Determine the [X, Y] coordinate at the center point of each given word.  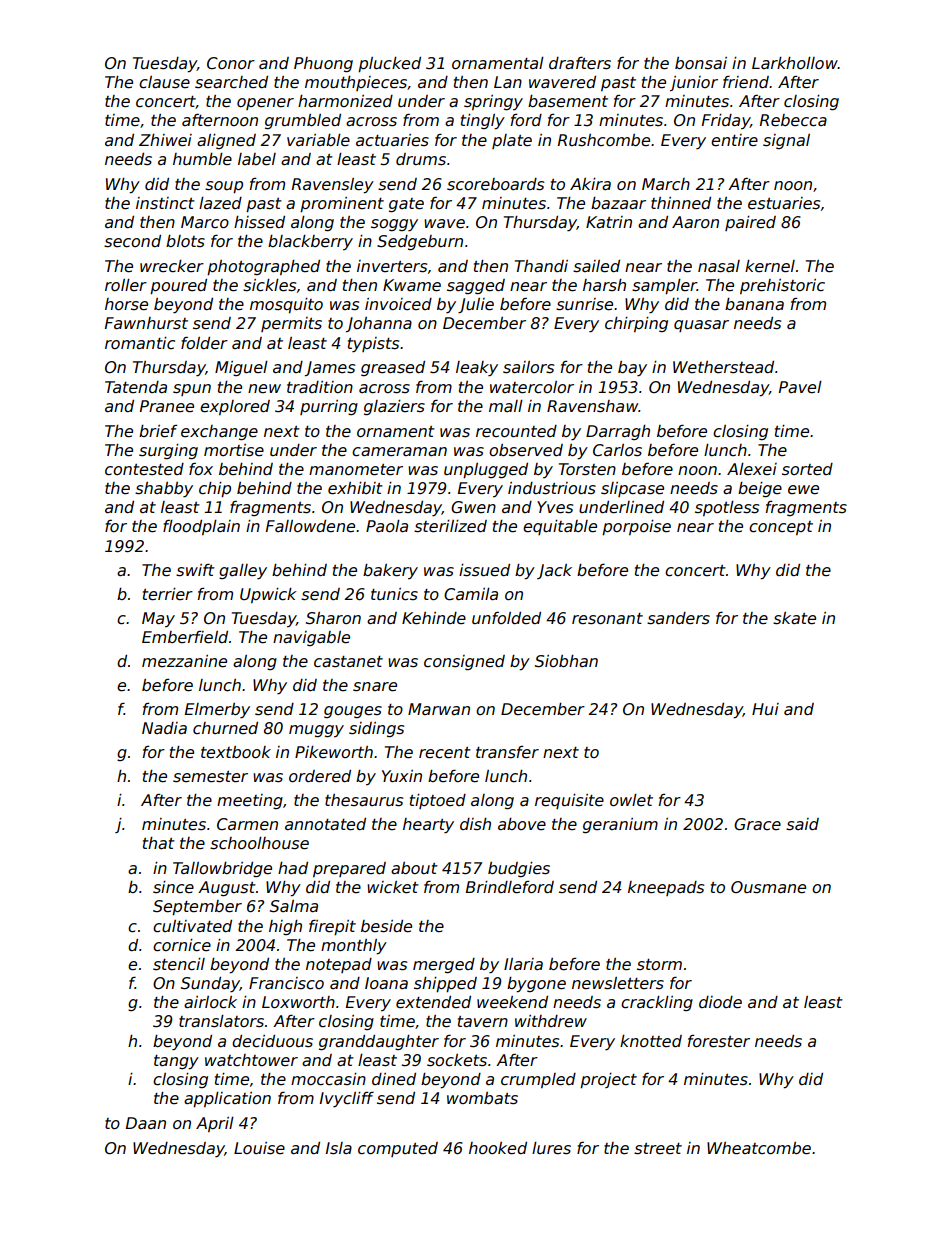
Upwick [268, 595]
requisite [569, 801]
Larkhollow [795, 63]
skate [794, 618]
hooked [498, 1148]
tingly [483, 122]
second [132, 241]
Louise [259, 1148]
